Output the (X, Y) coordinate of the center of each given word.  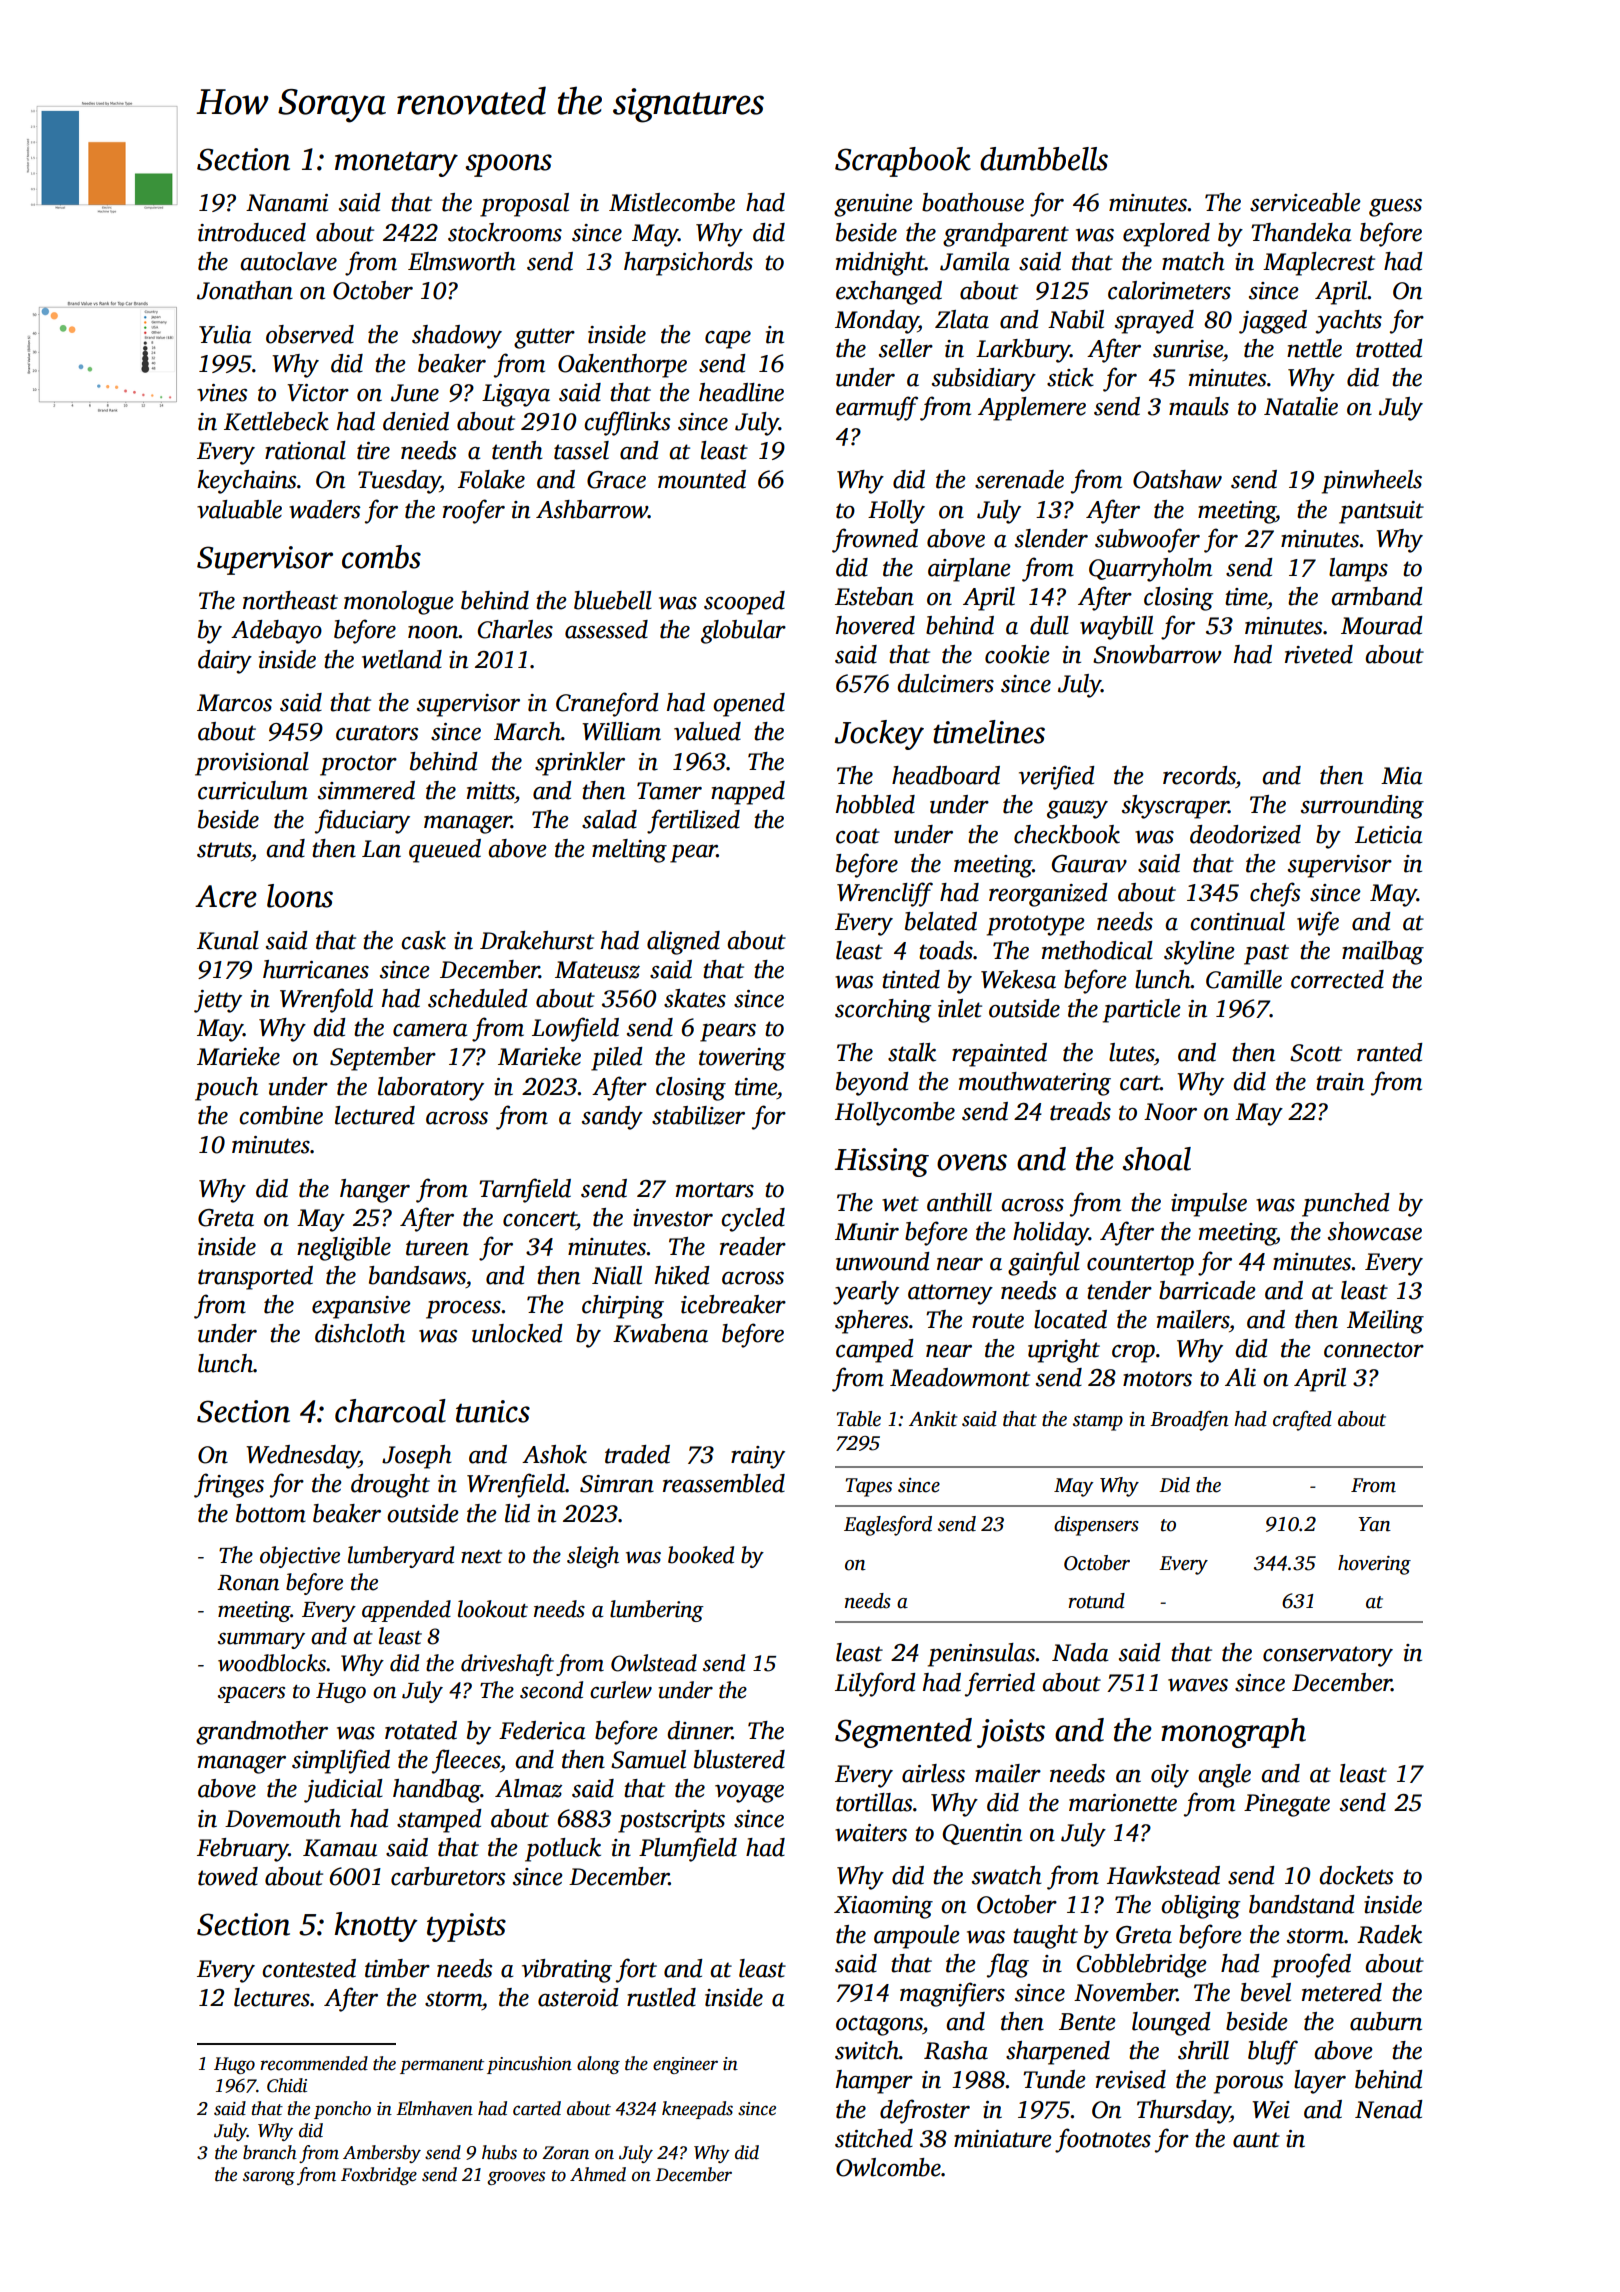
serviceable (1305, 202)
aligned (683, 943)
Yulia (225, 334)
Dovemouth (283, 1818)
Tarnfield (525, 1190)
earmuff (877, 408)
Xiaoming (883, 1907)
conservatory (1328, 1656)
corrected (1337, 979)
